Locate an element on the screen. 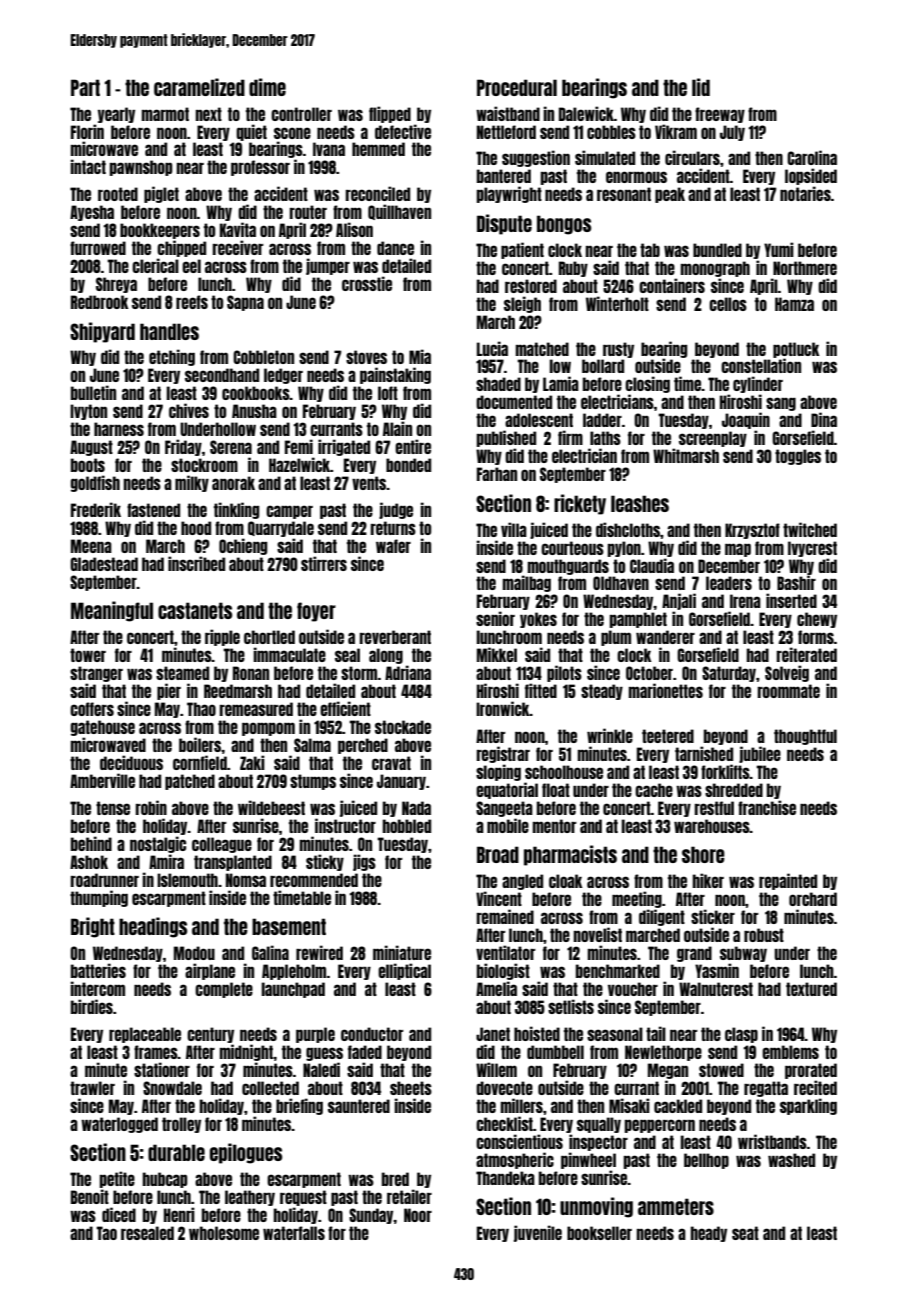  Sapna is located at coordinates (245, 303).
